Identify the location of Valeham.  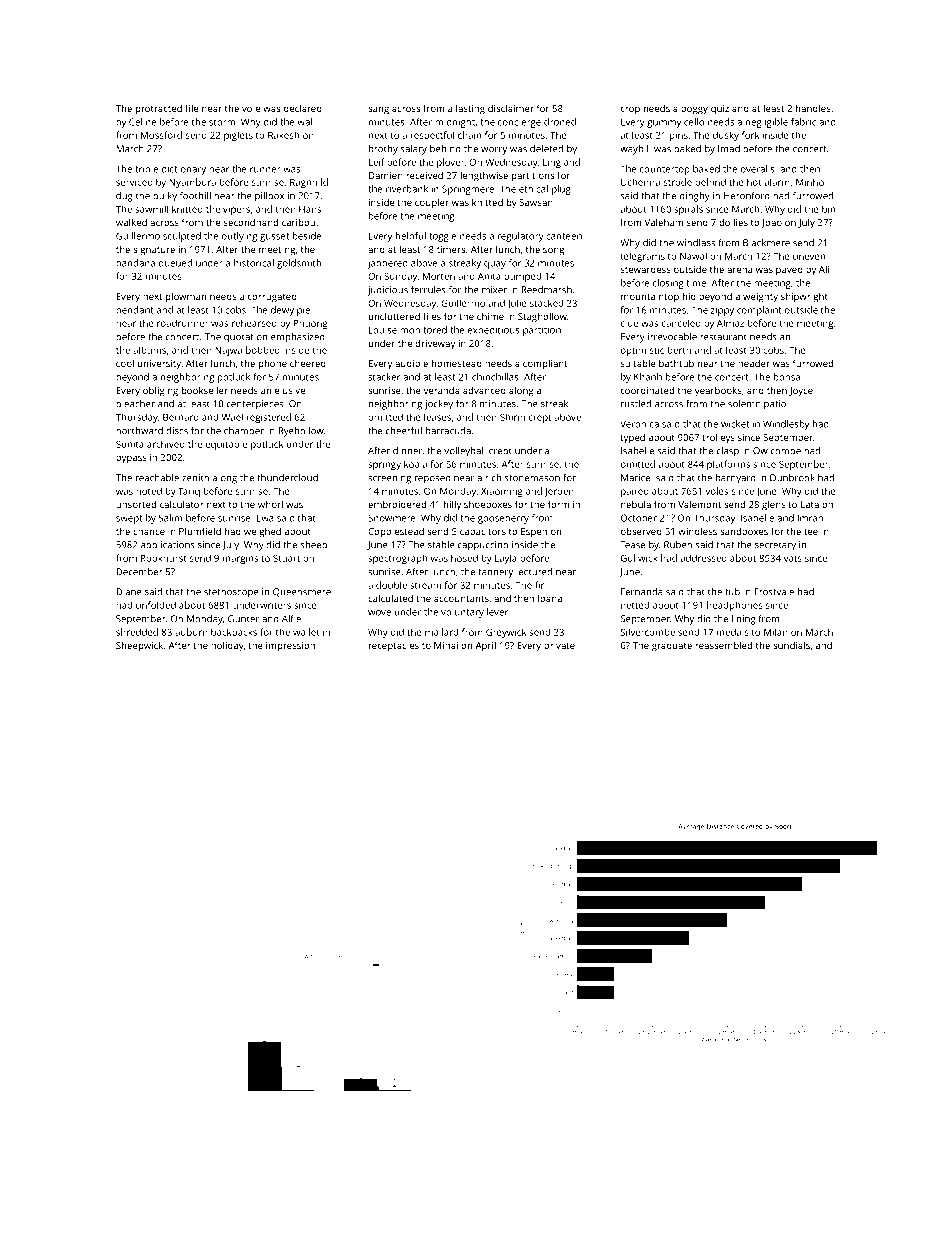
(663, 222).
